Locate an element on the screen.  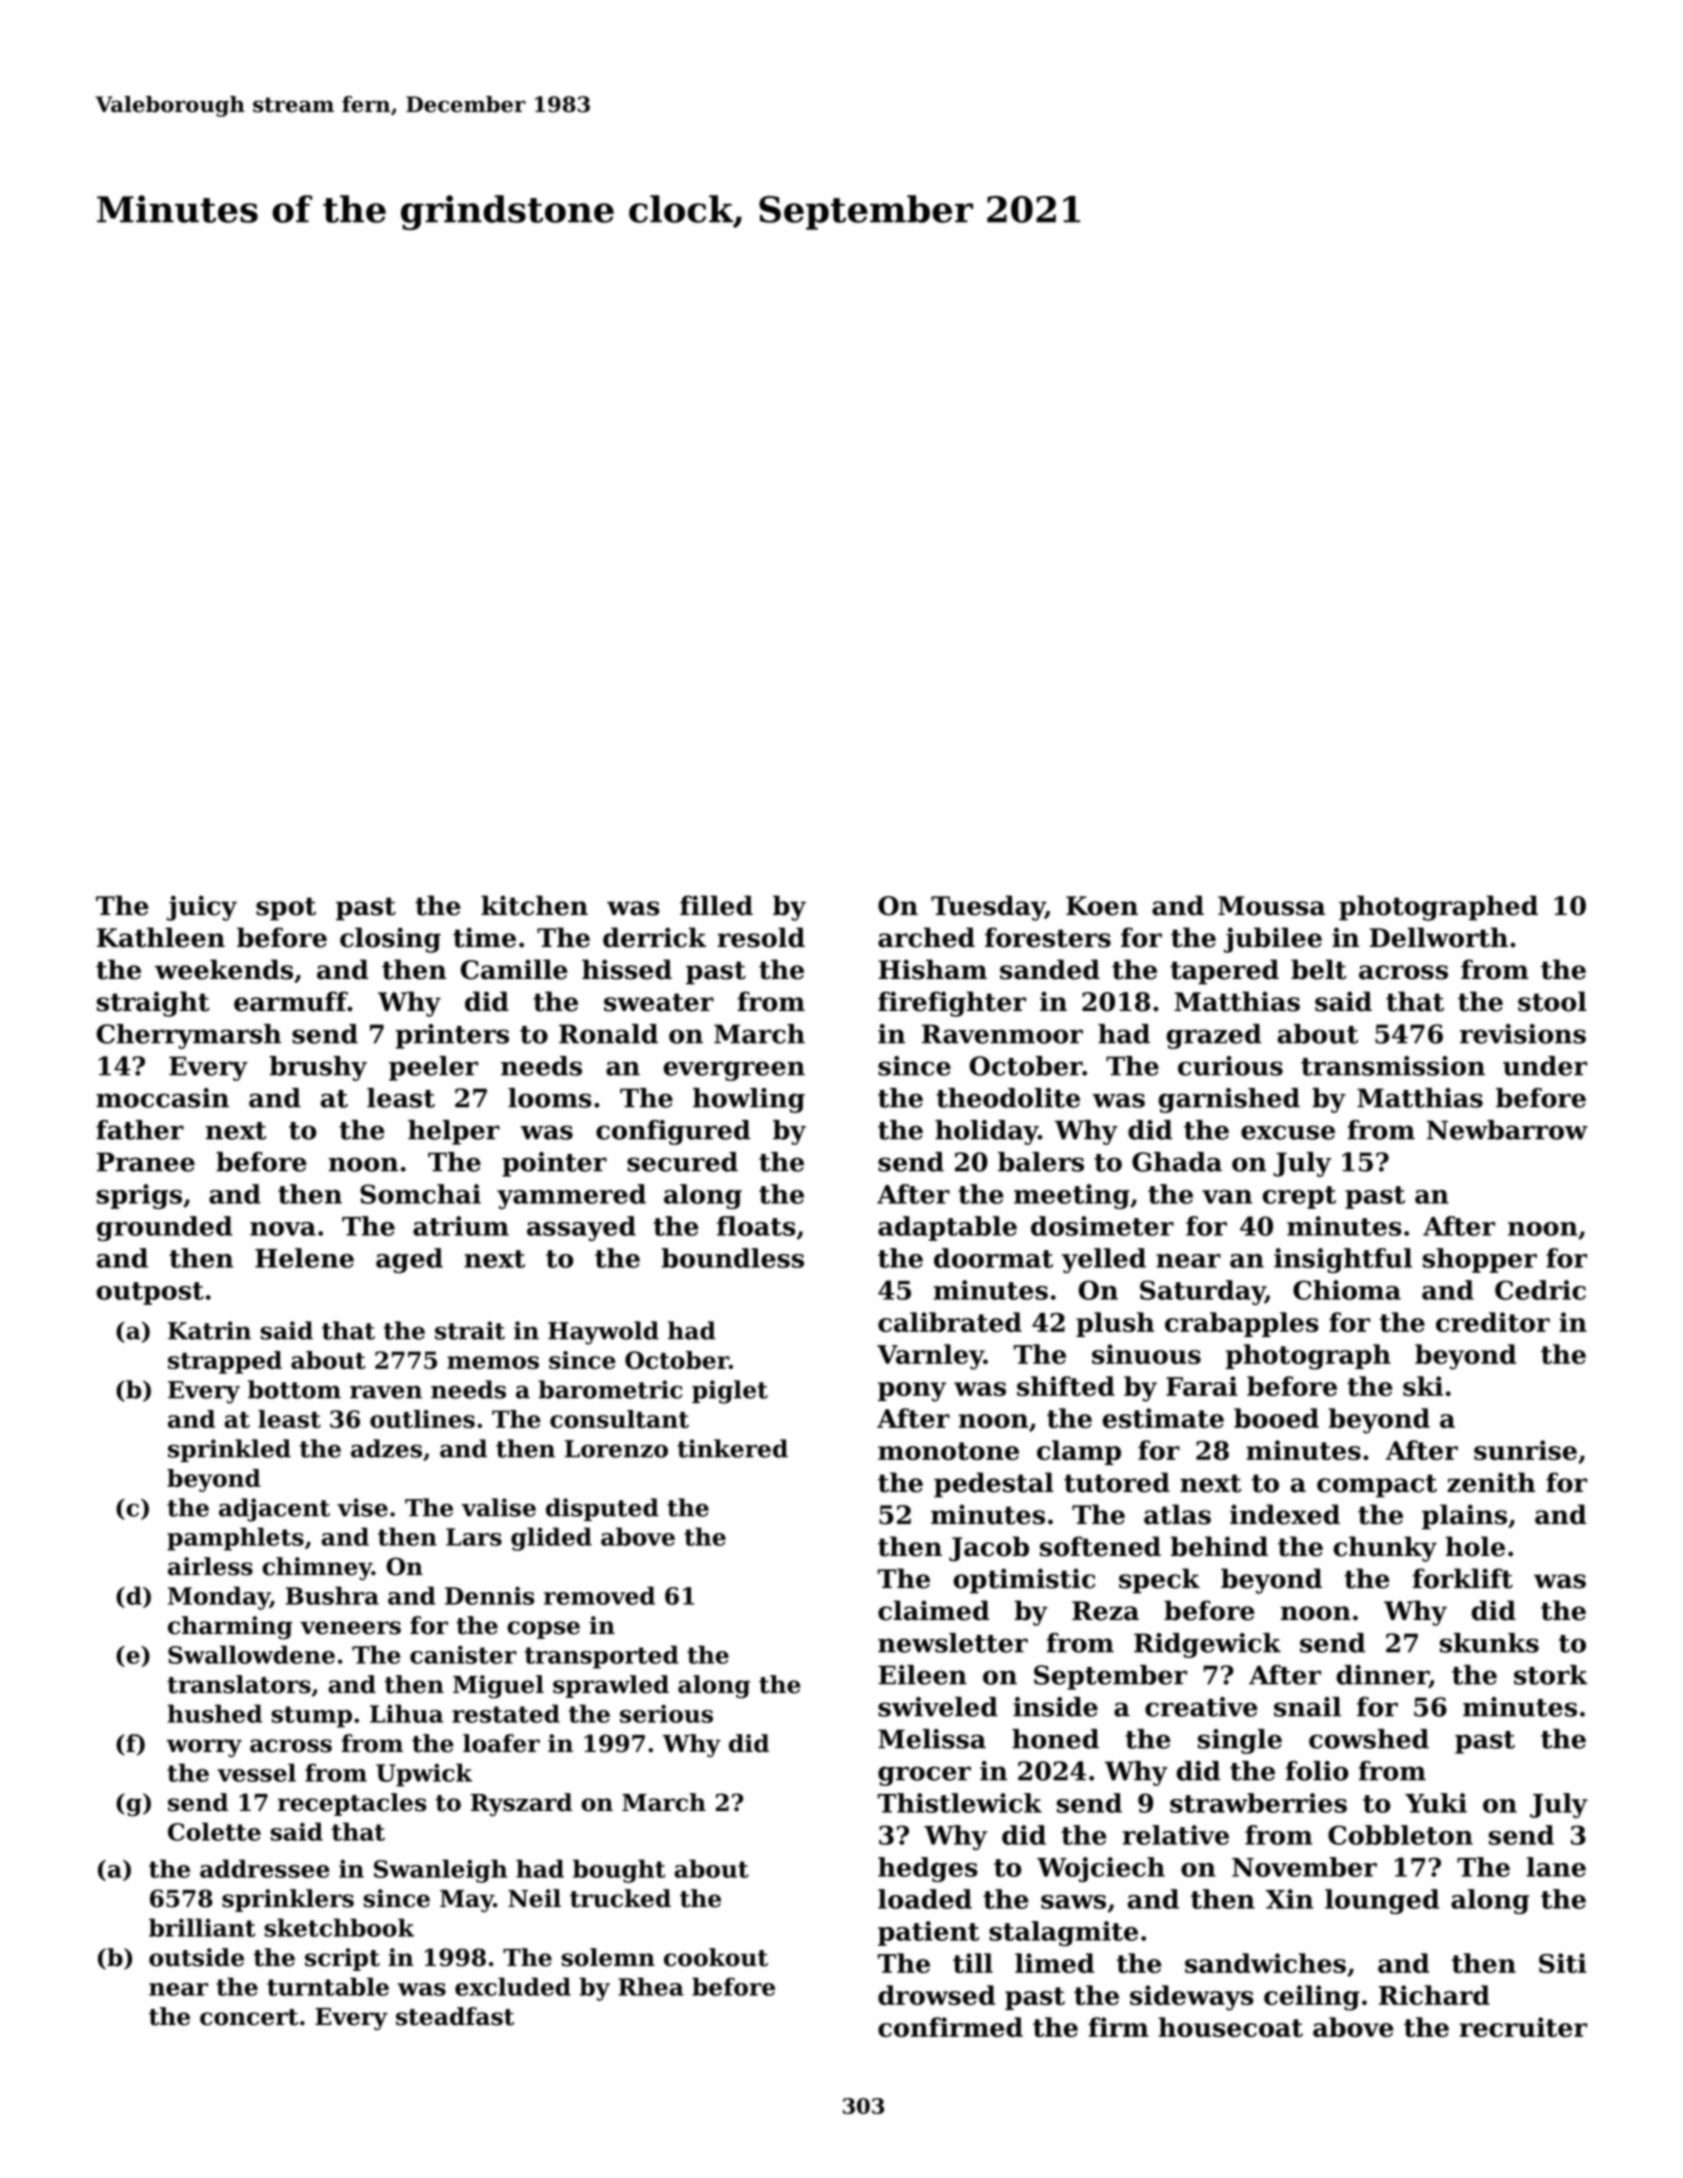
moccasin is located at coordinates (162, 1098).
